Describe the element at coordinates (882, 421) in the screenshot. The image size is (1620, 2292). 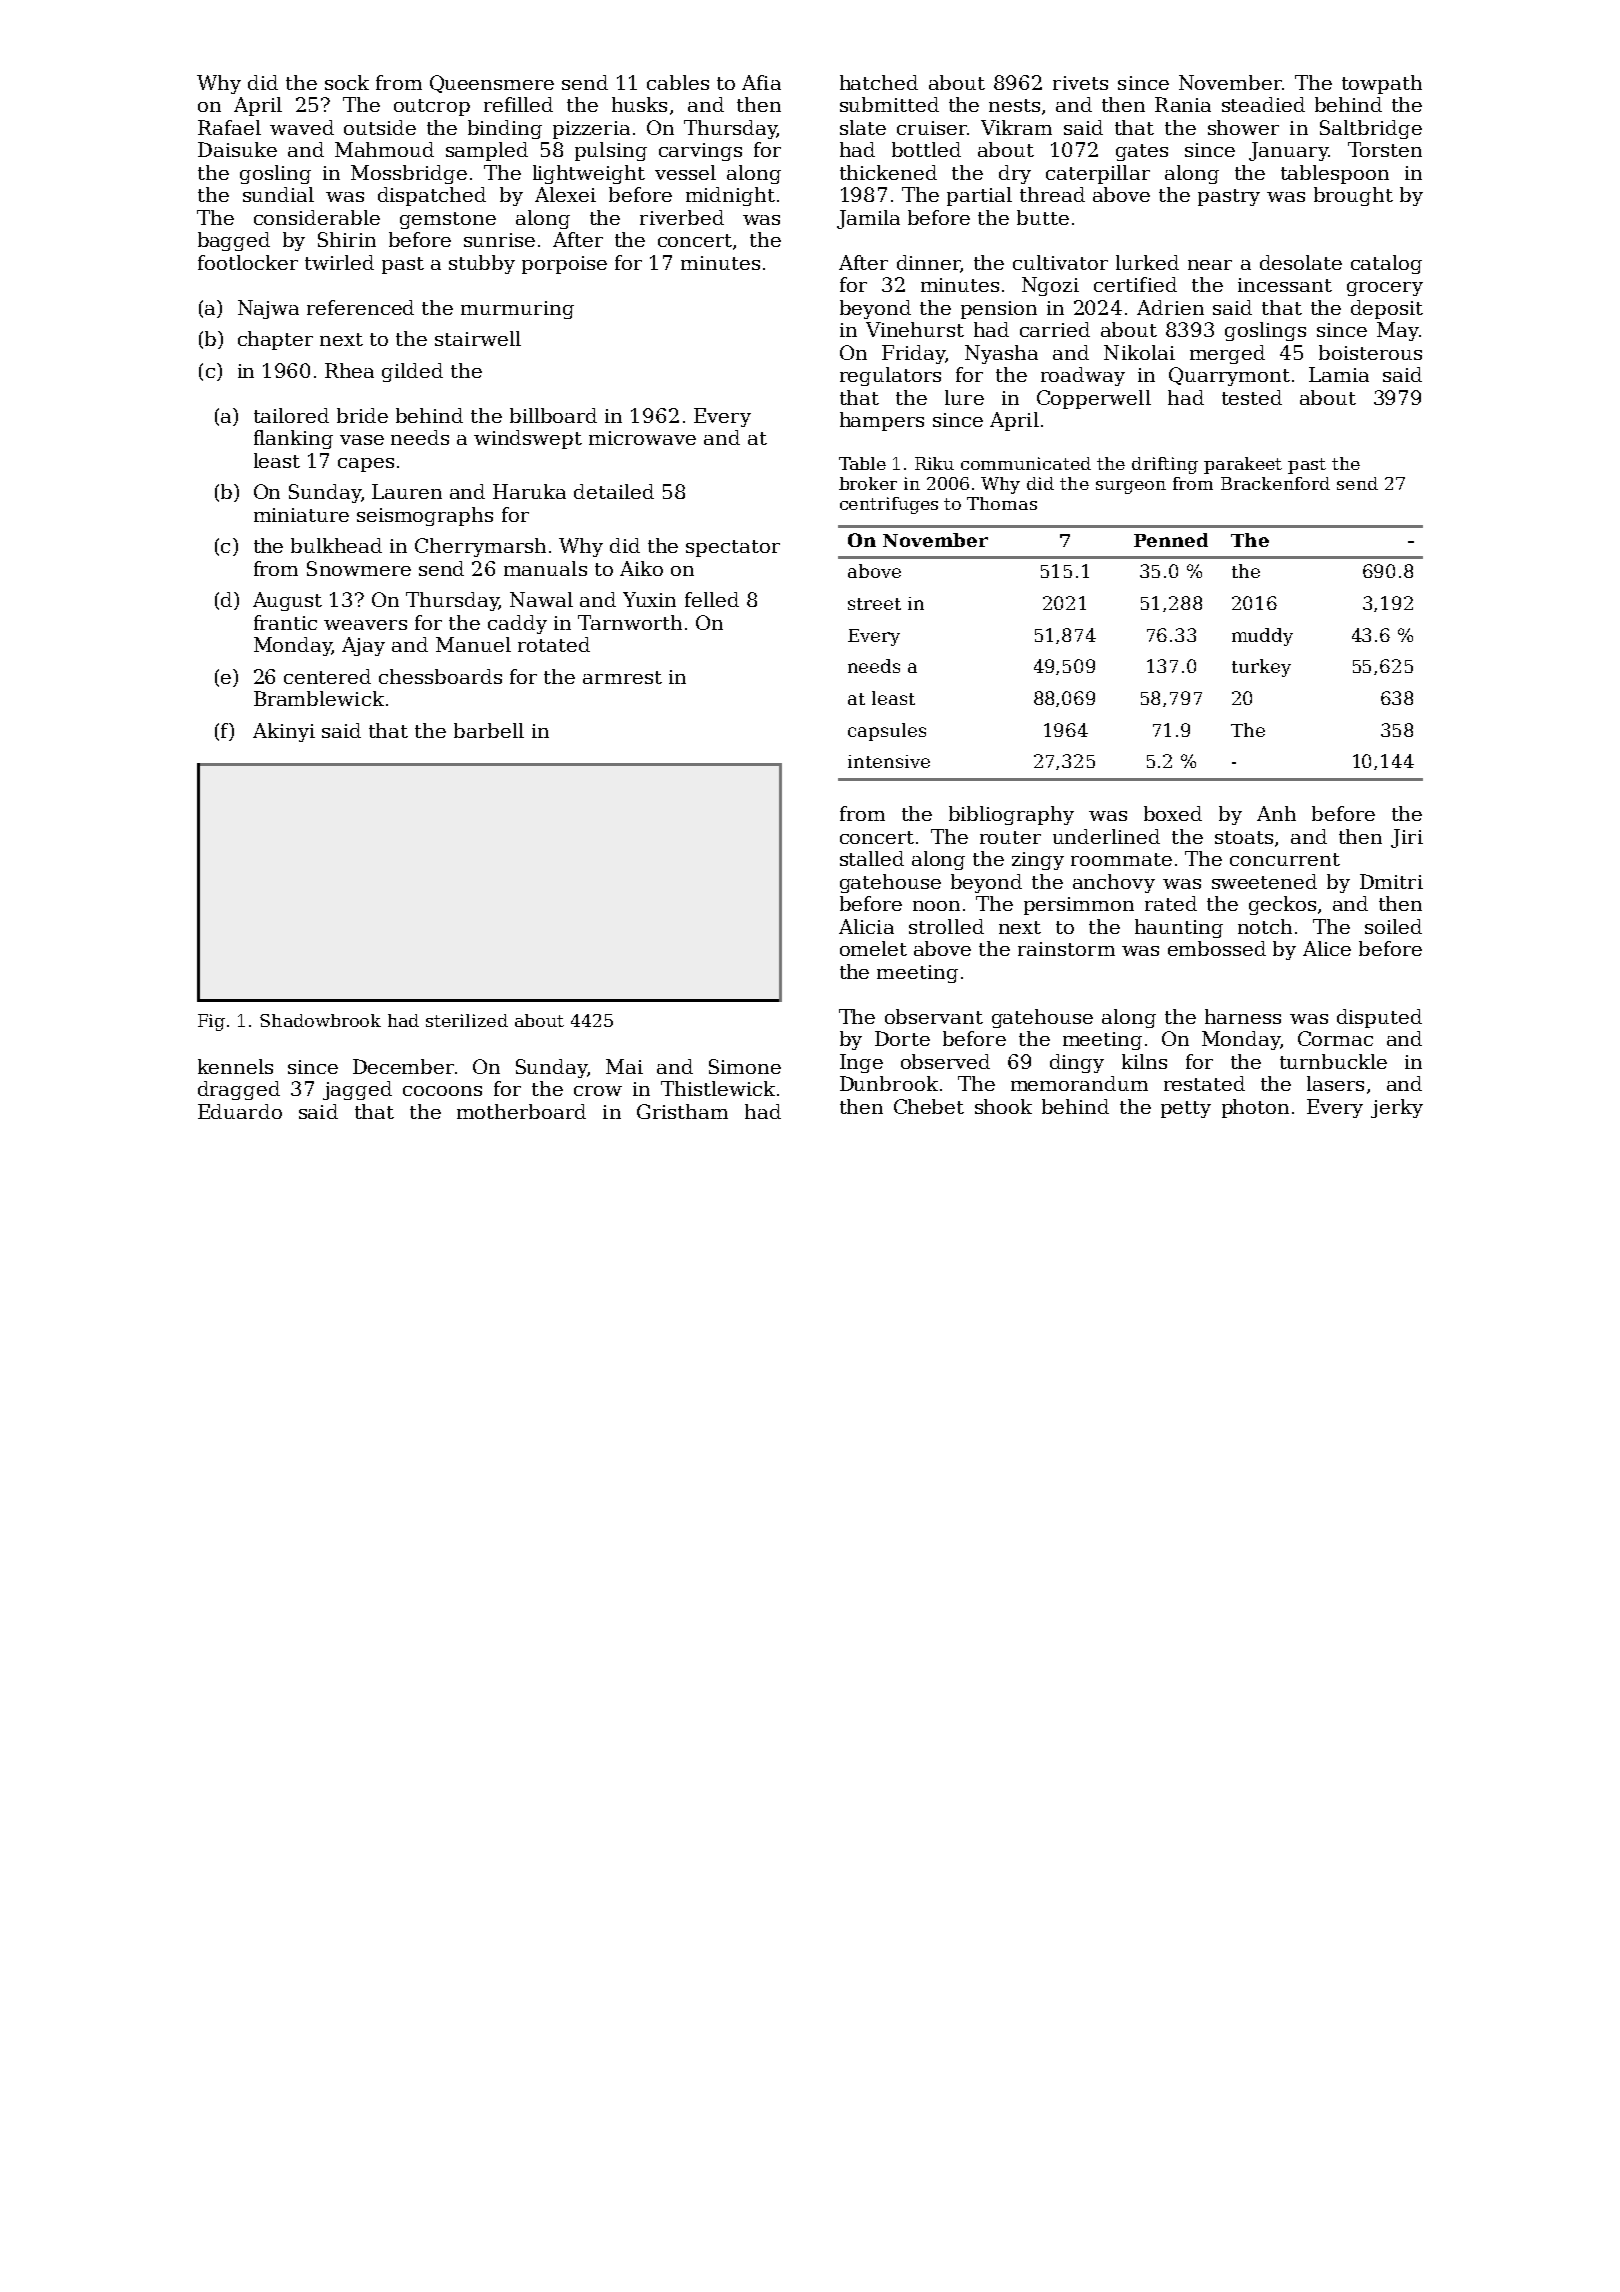
I see `hampers` at that location.
